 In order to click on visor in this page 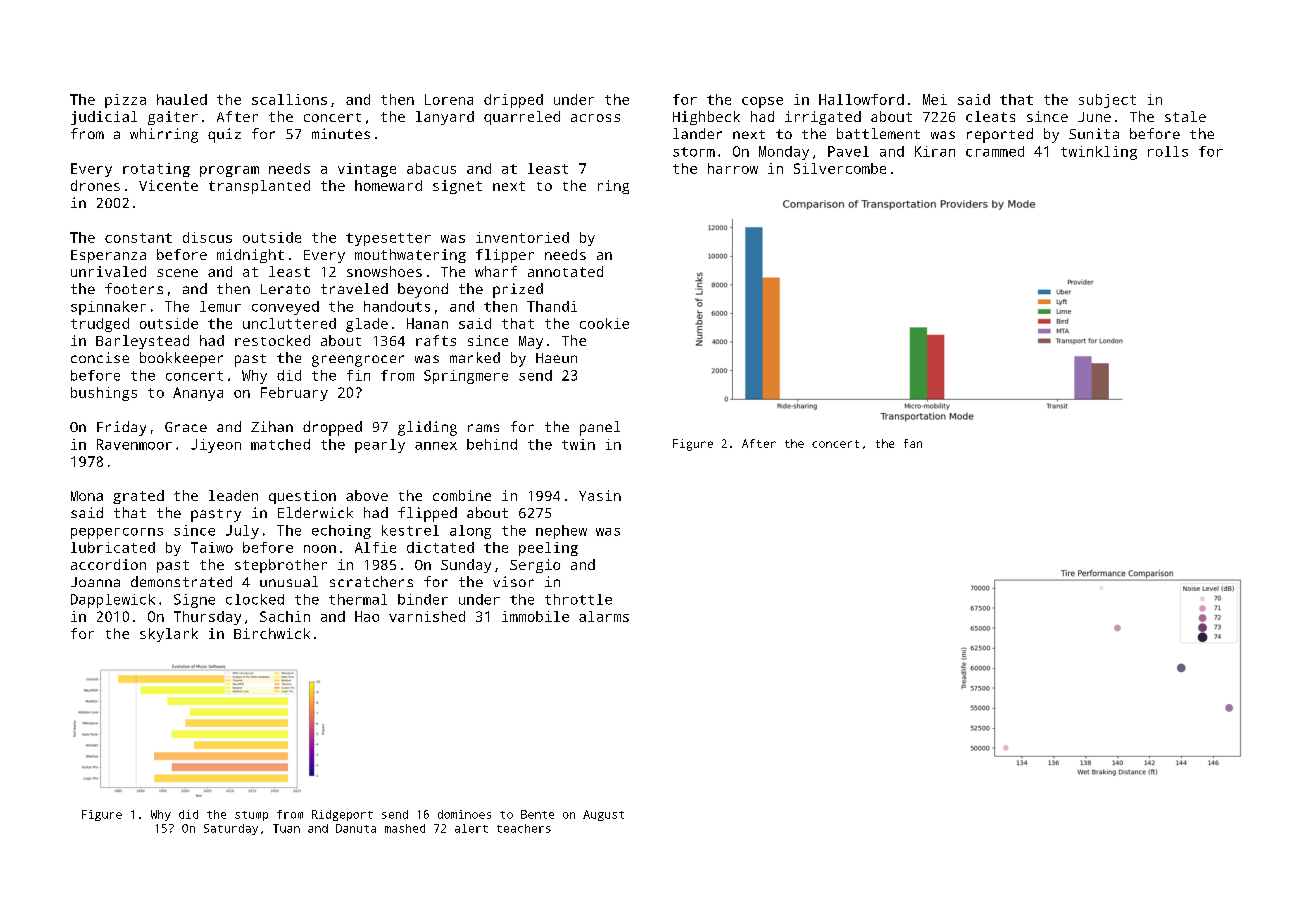, I will do `click(513, 581)`.
